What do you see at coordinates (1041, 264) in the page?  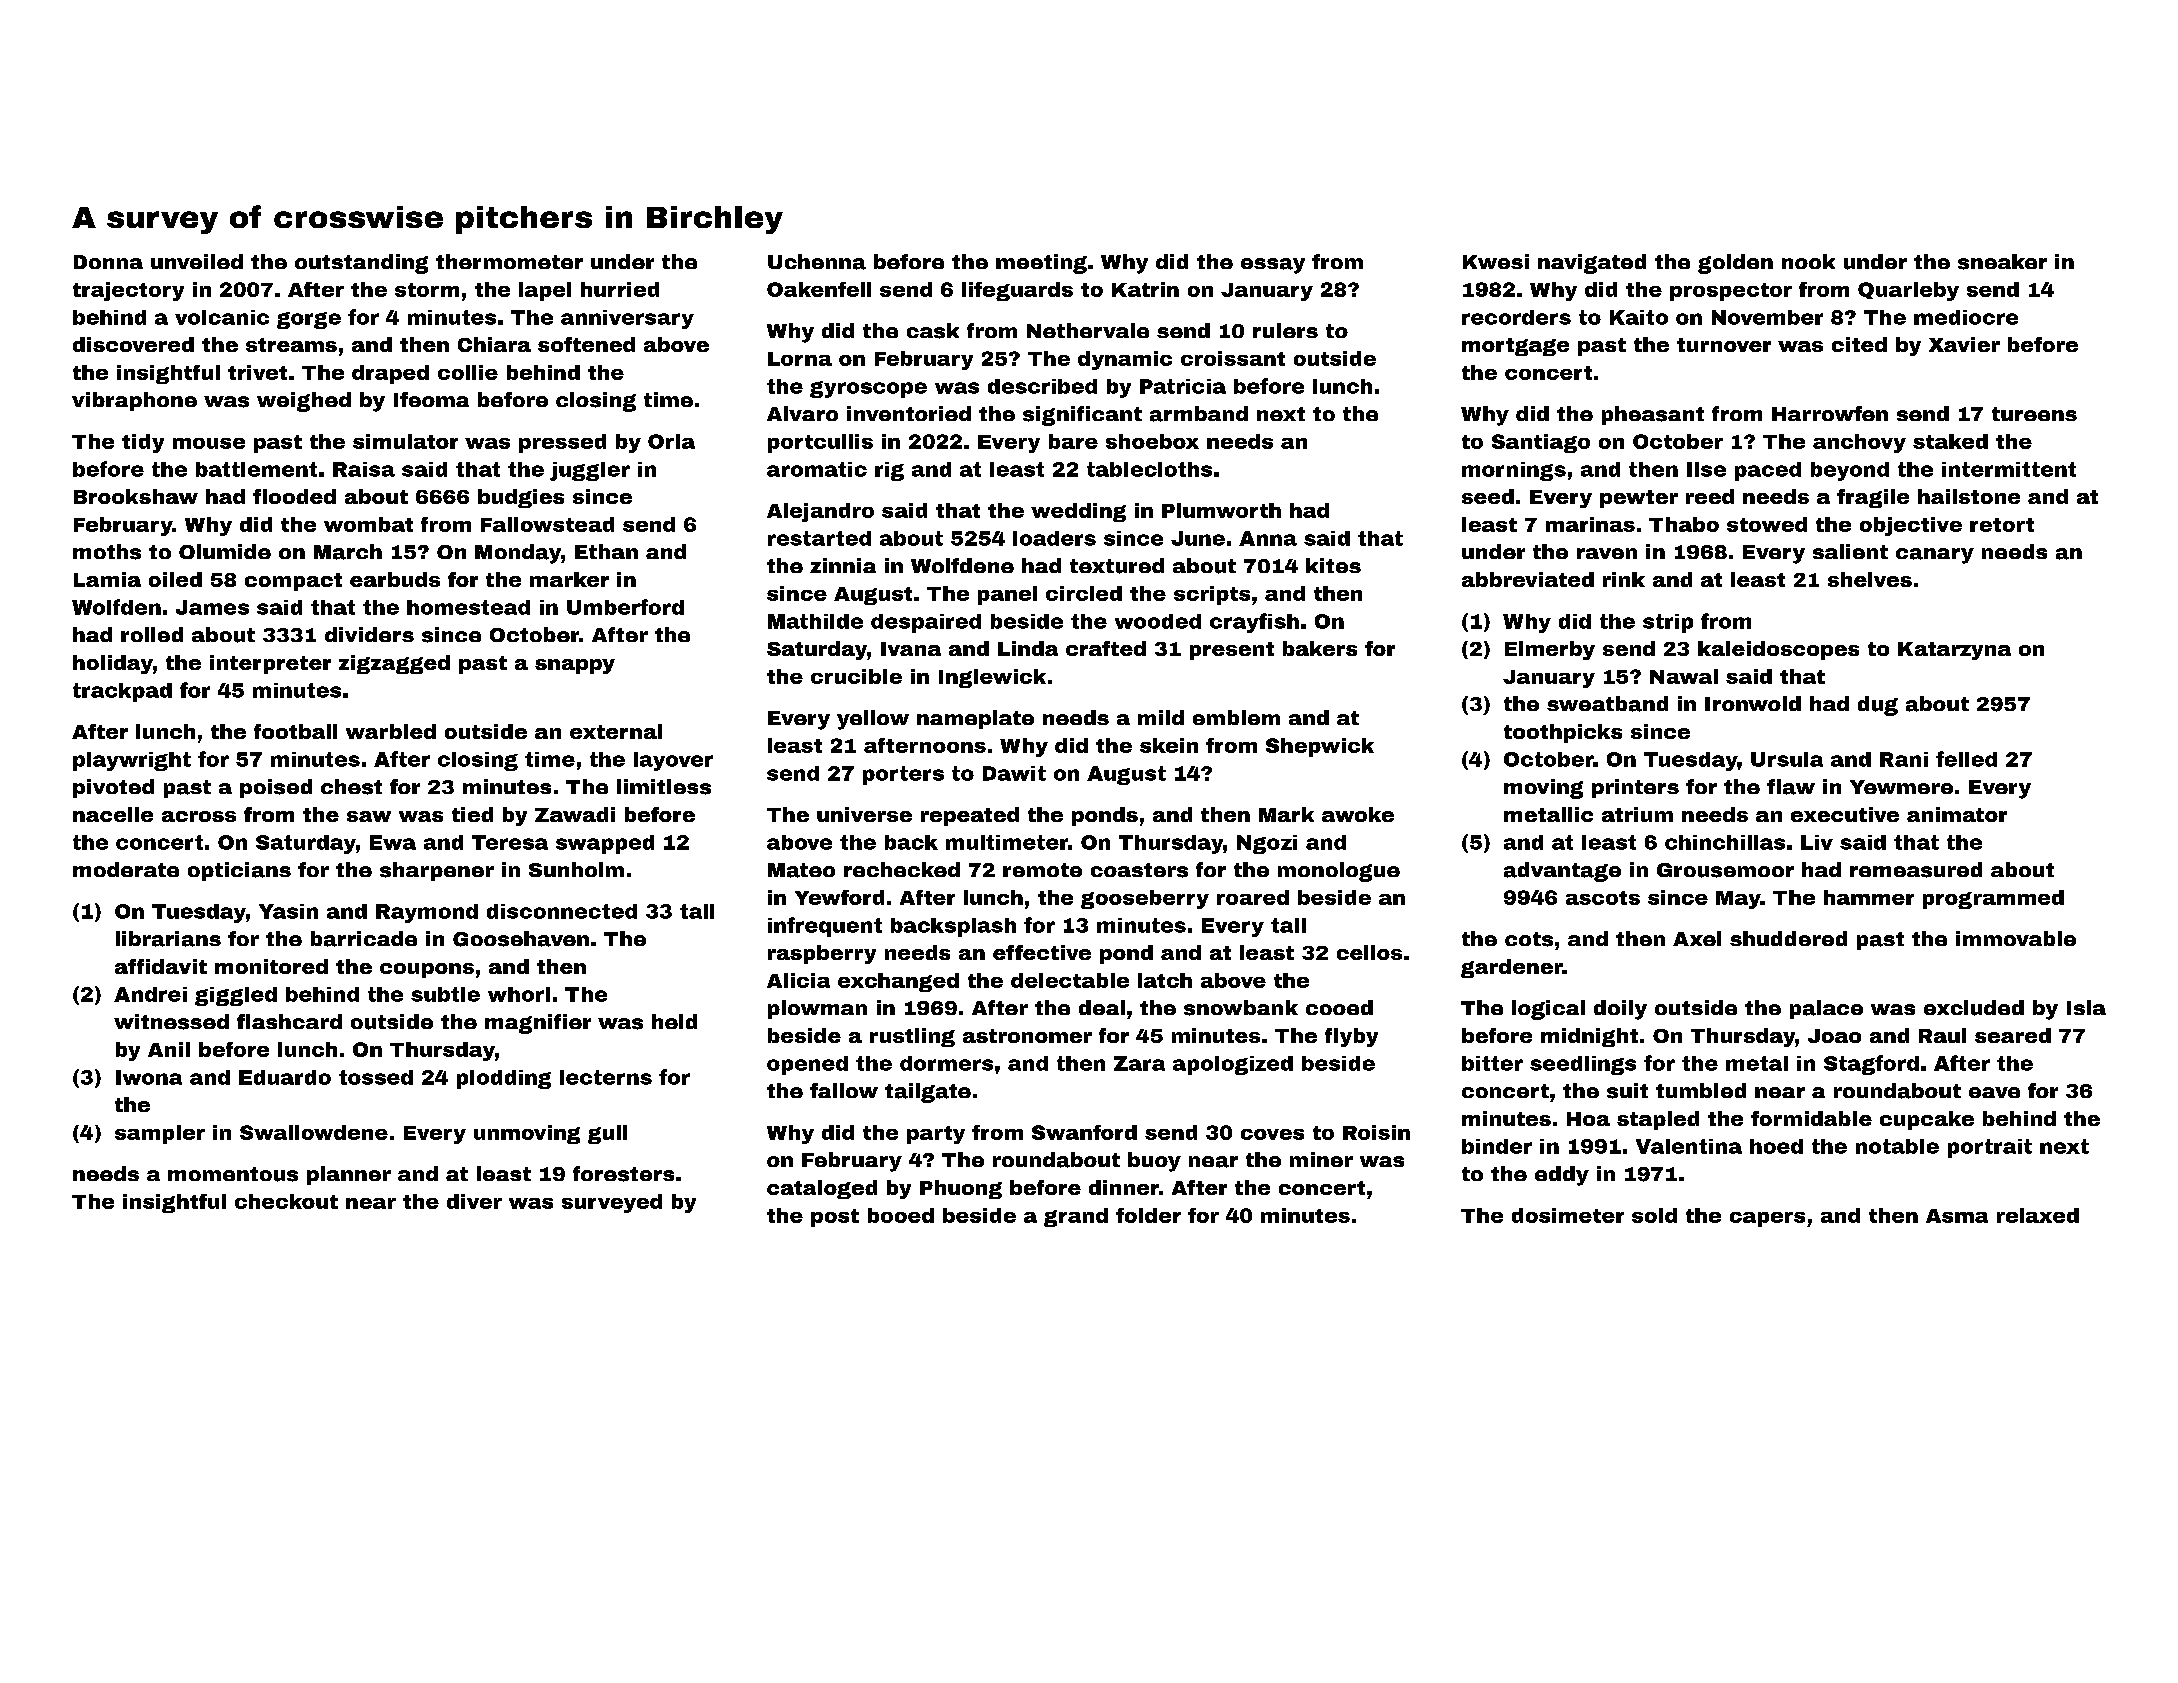 I see `meeting` at bounding box center [1041, 264].
